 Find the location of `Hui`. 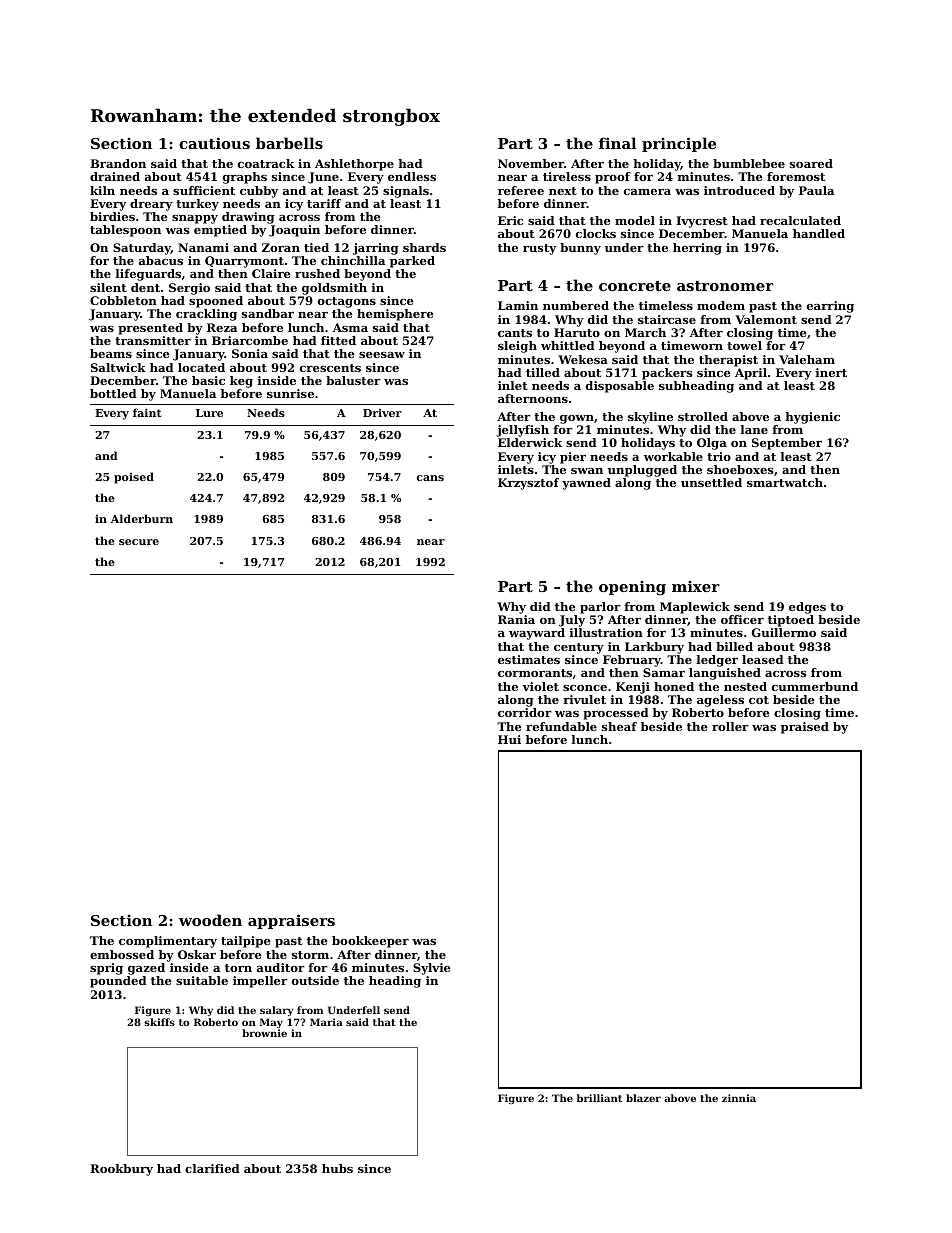

Hui is located at coordinates (509, 739).
